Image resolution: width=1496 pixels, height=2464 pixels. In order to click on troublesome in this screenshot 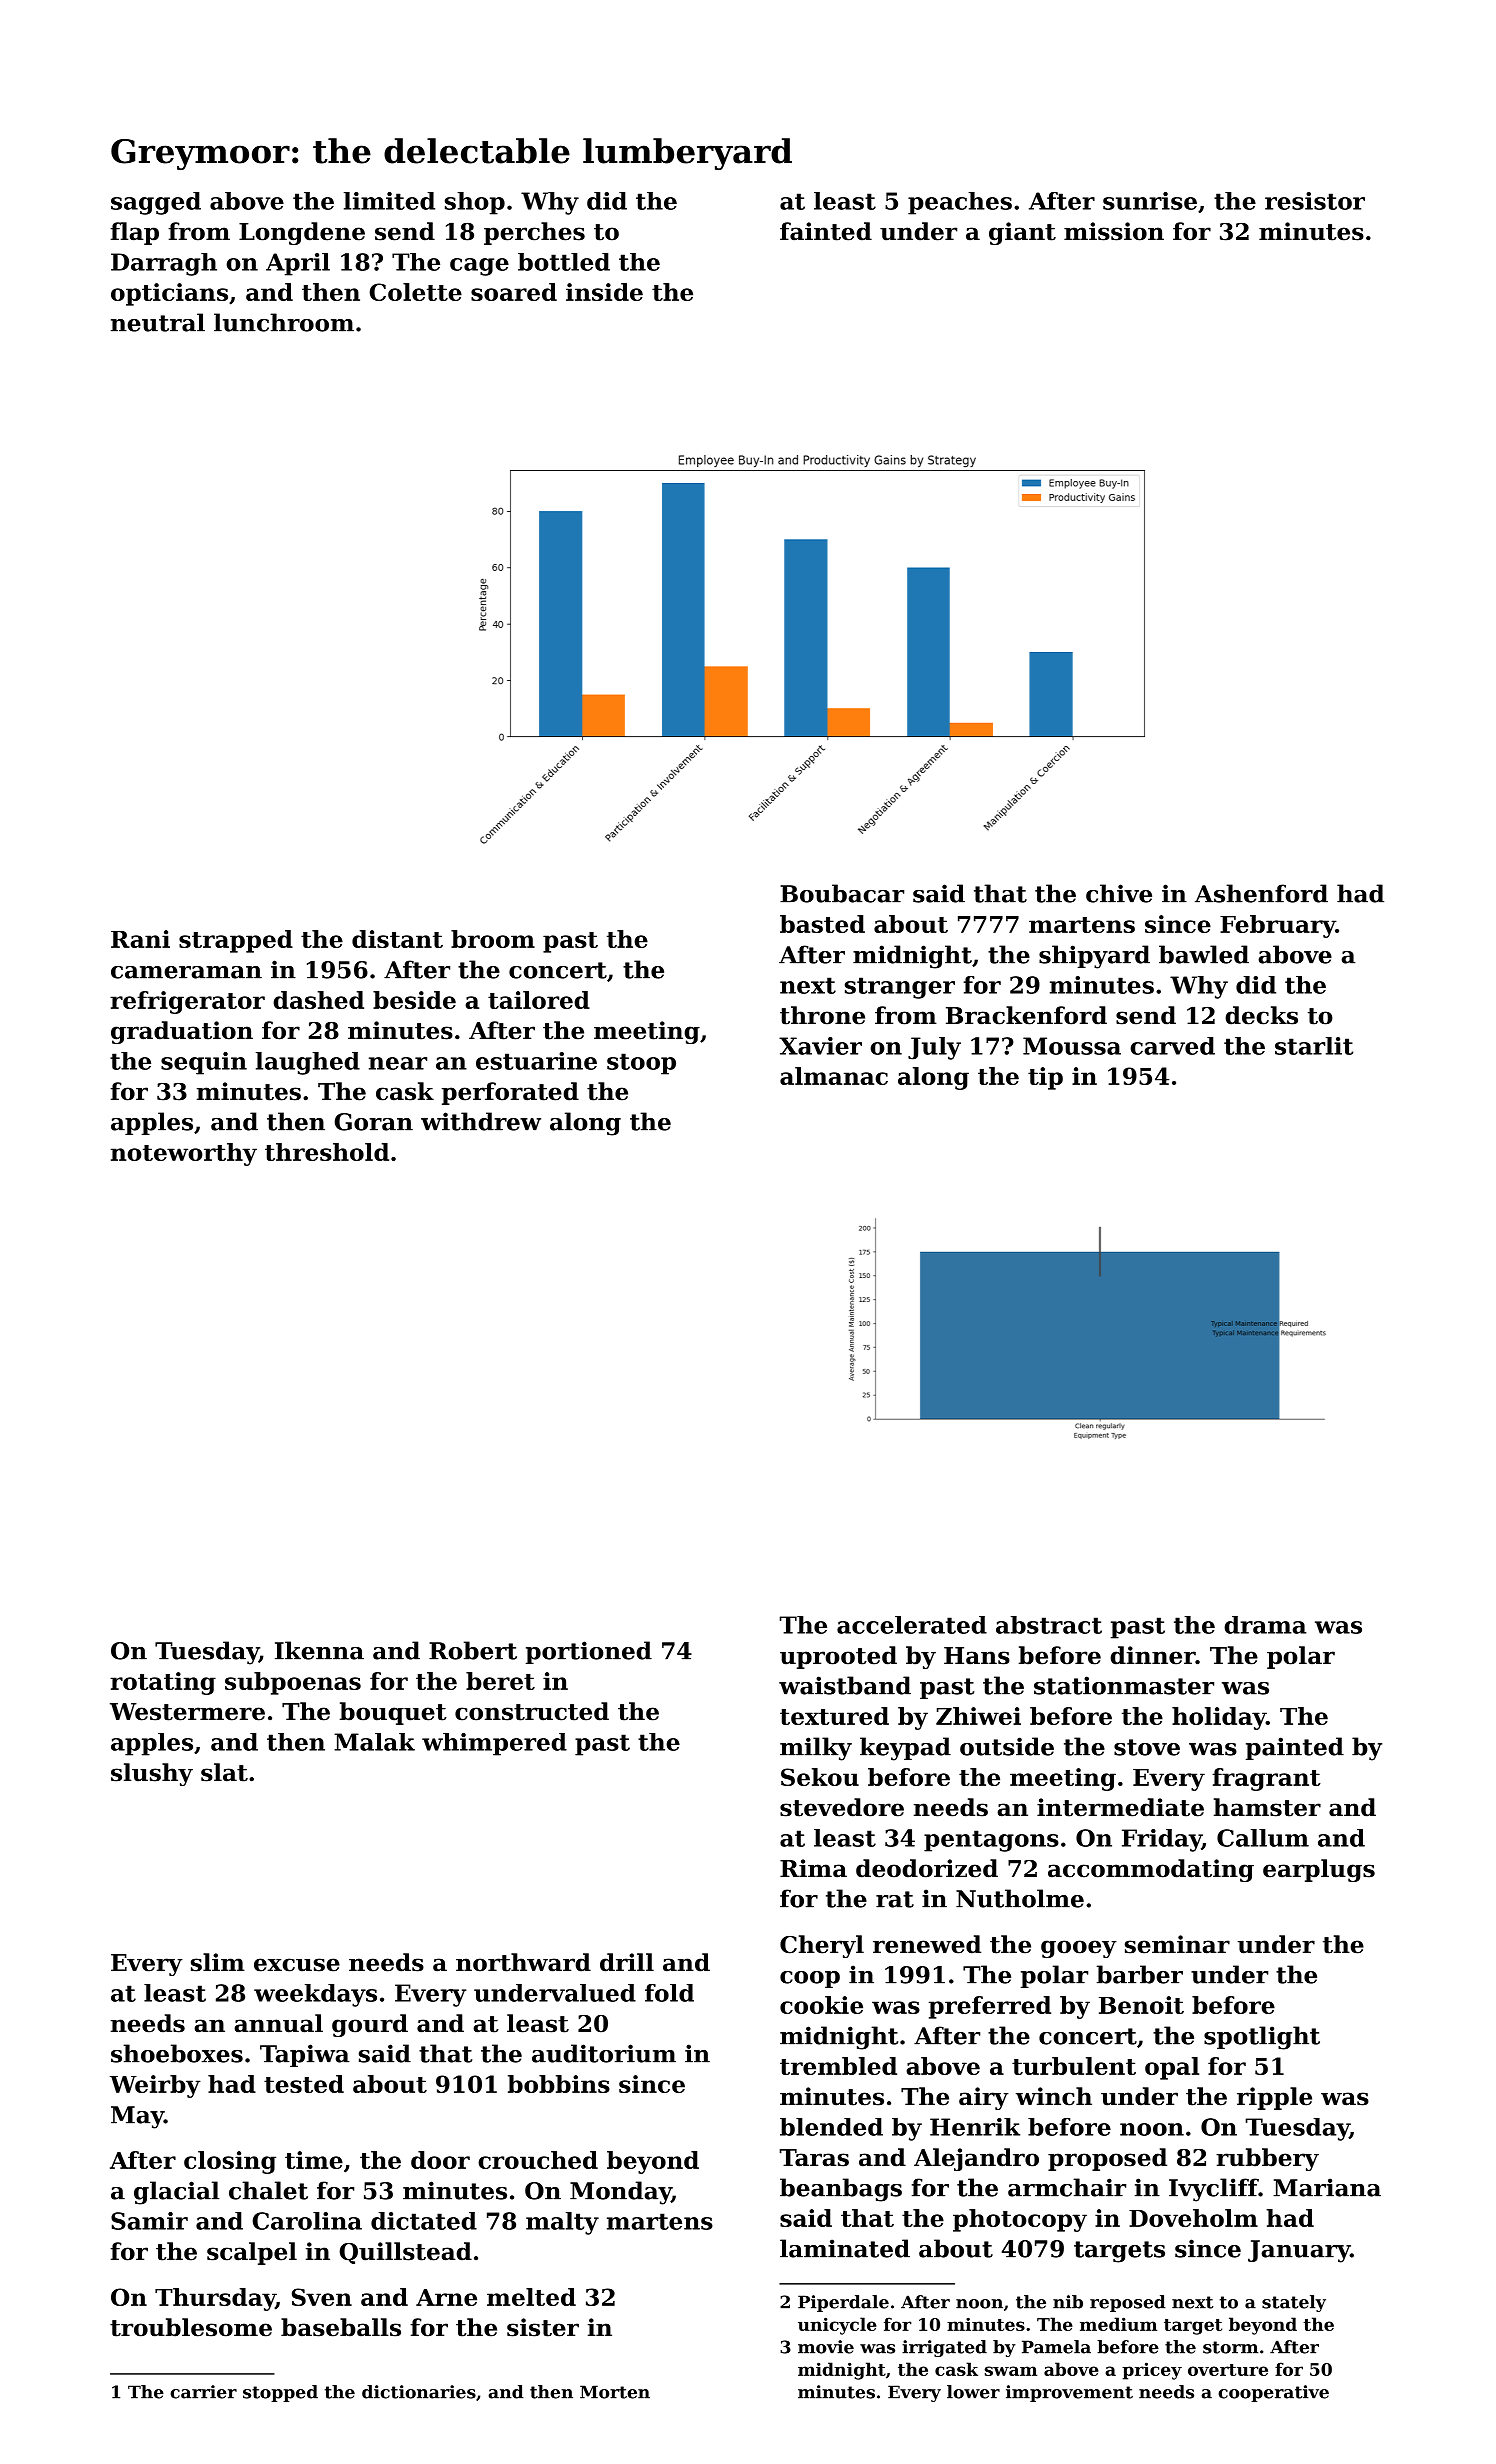, I will do `click(191, 2327)`.
